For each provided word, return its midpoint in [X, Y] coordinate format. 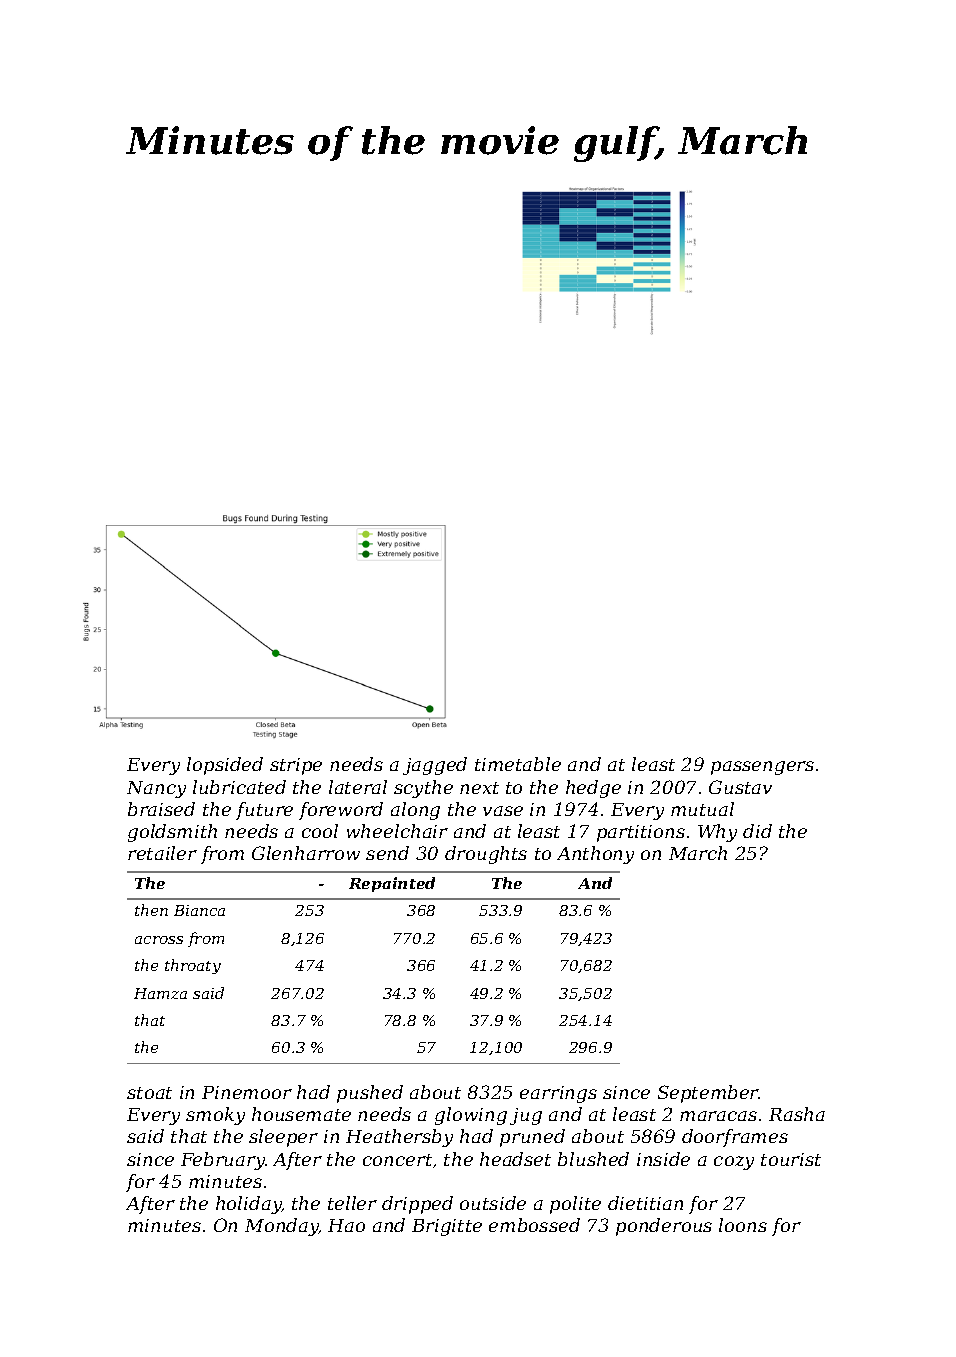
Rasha [797, 1114]
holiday [248, 1205]
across [159, 940]
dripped [417, 1205]
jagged [435, 766]
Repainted [392, 884]
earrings [558, 1094]
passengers [762, 768]
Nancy [156, 789]
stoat [149, 1093]
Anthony [595, 855]
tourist [791, 1159]
